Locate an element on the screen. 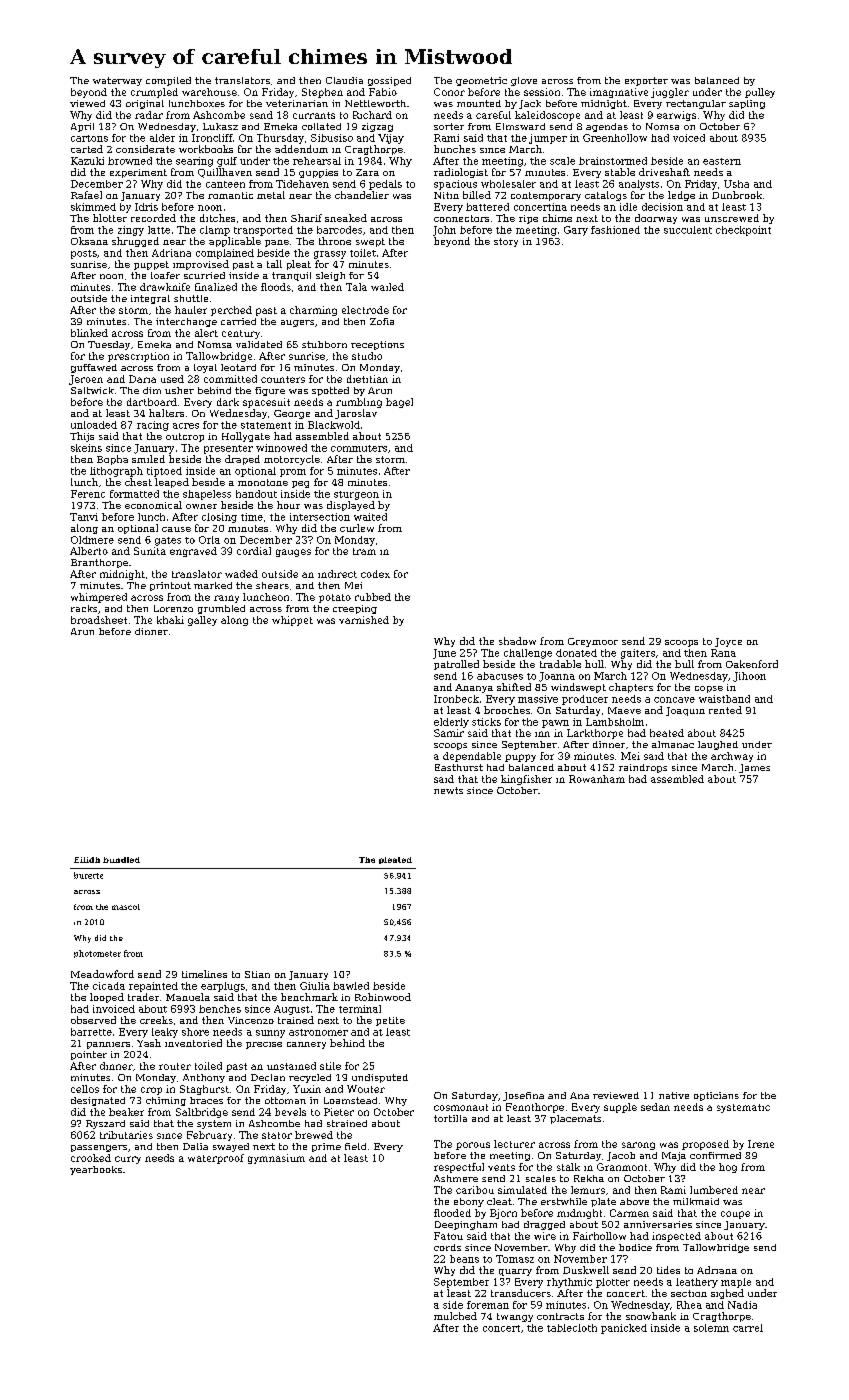 The image size is (849, 1400). bagel is located at coordinates (399, 403).
